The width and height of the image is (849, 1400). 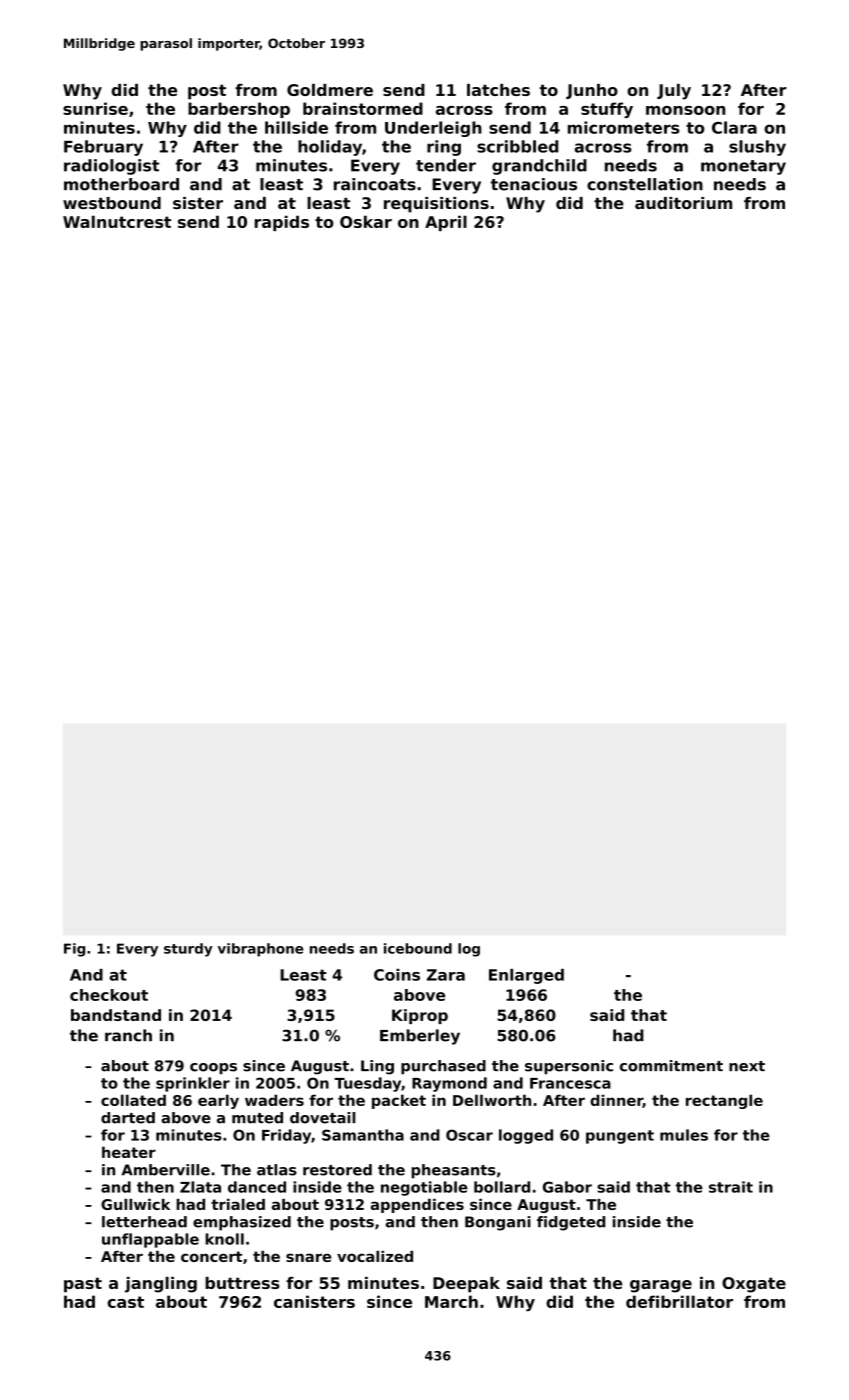 What do you see at coordinates (117, 221) in the image?
I see `Walnutcrest` at bounding box center [117, 221].
